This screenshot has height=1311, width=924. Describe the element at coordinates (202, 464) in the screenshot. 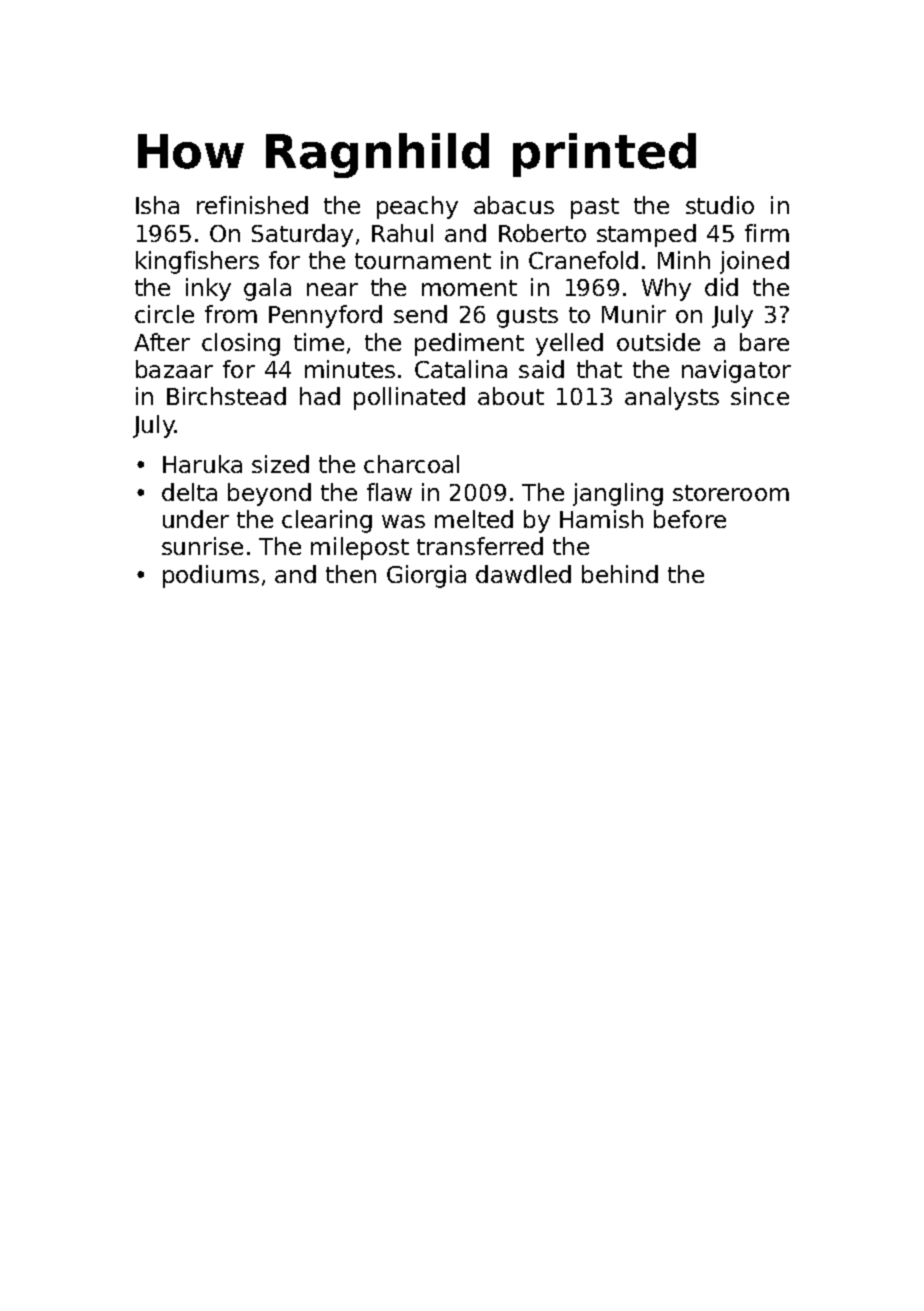

I see `Haruka` at that location.
